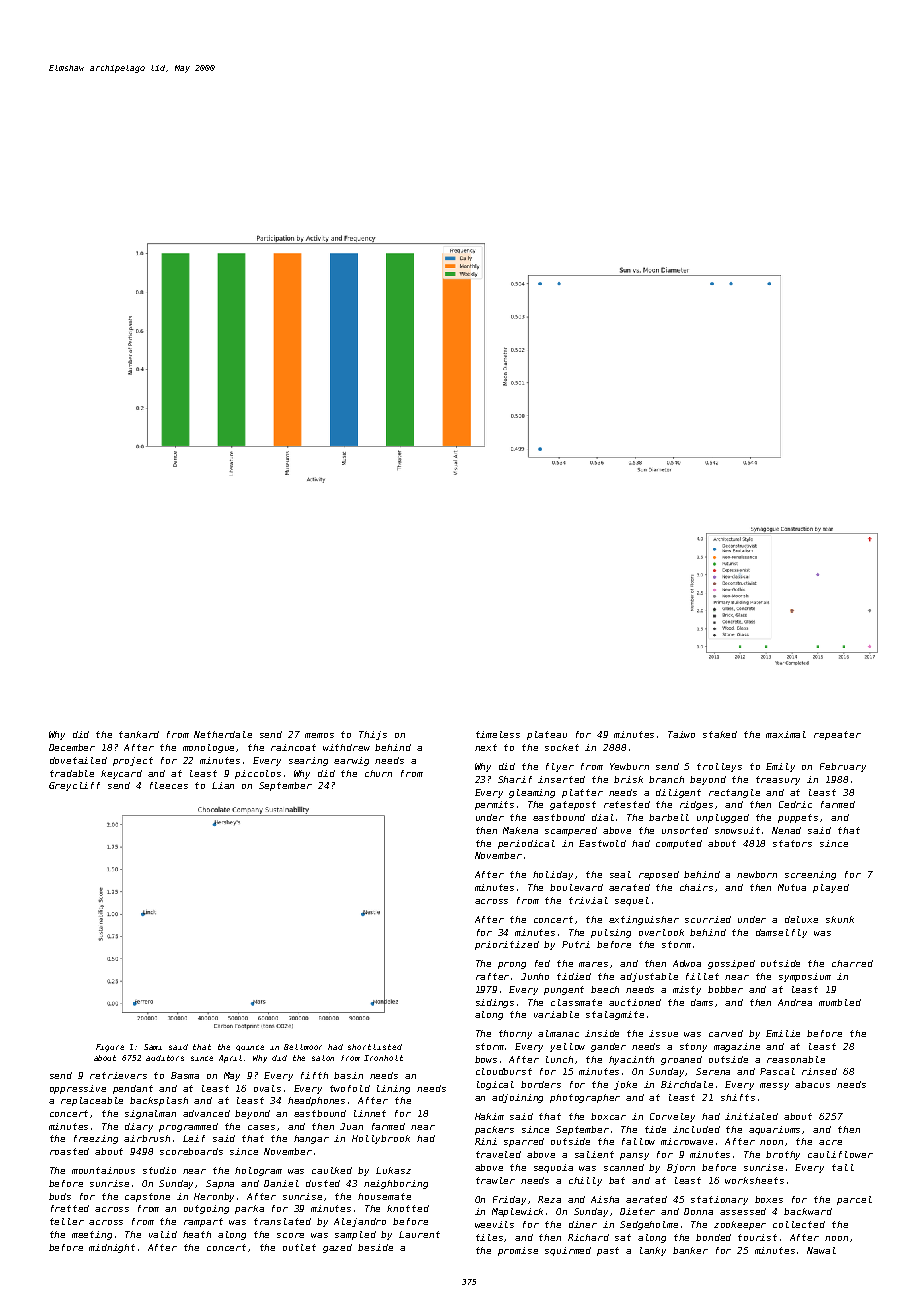 This screenshot has height=1308, width=924. What do you see at coordinates (854, 1200) in the screenshot?
I see `parcel` at bounding box center [854, 1200].
